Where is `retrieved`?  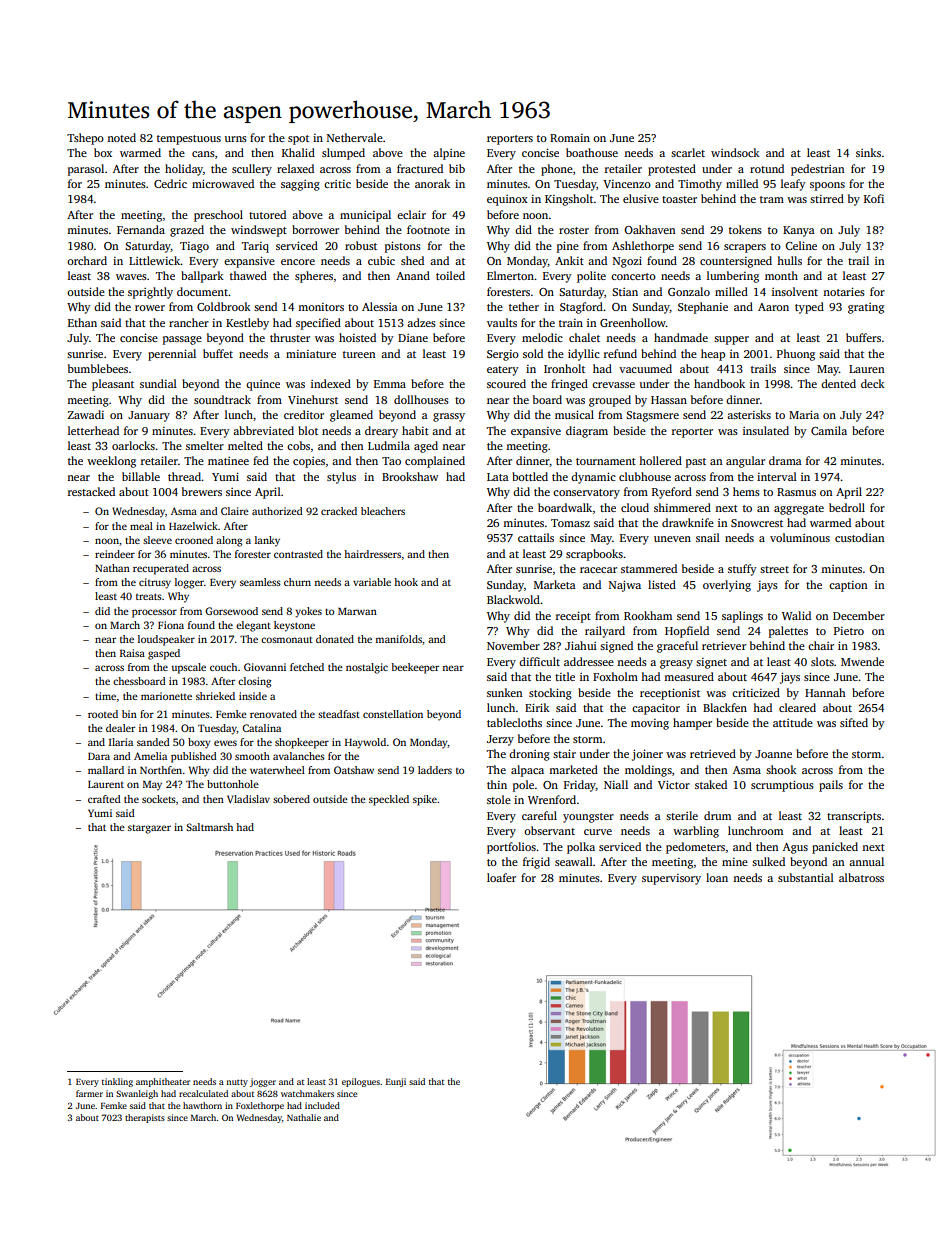
retrieved is located at coordinates (713, 753).
